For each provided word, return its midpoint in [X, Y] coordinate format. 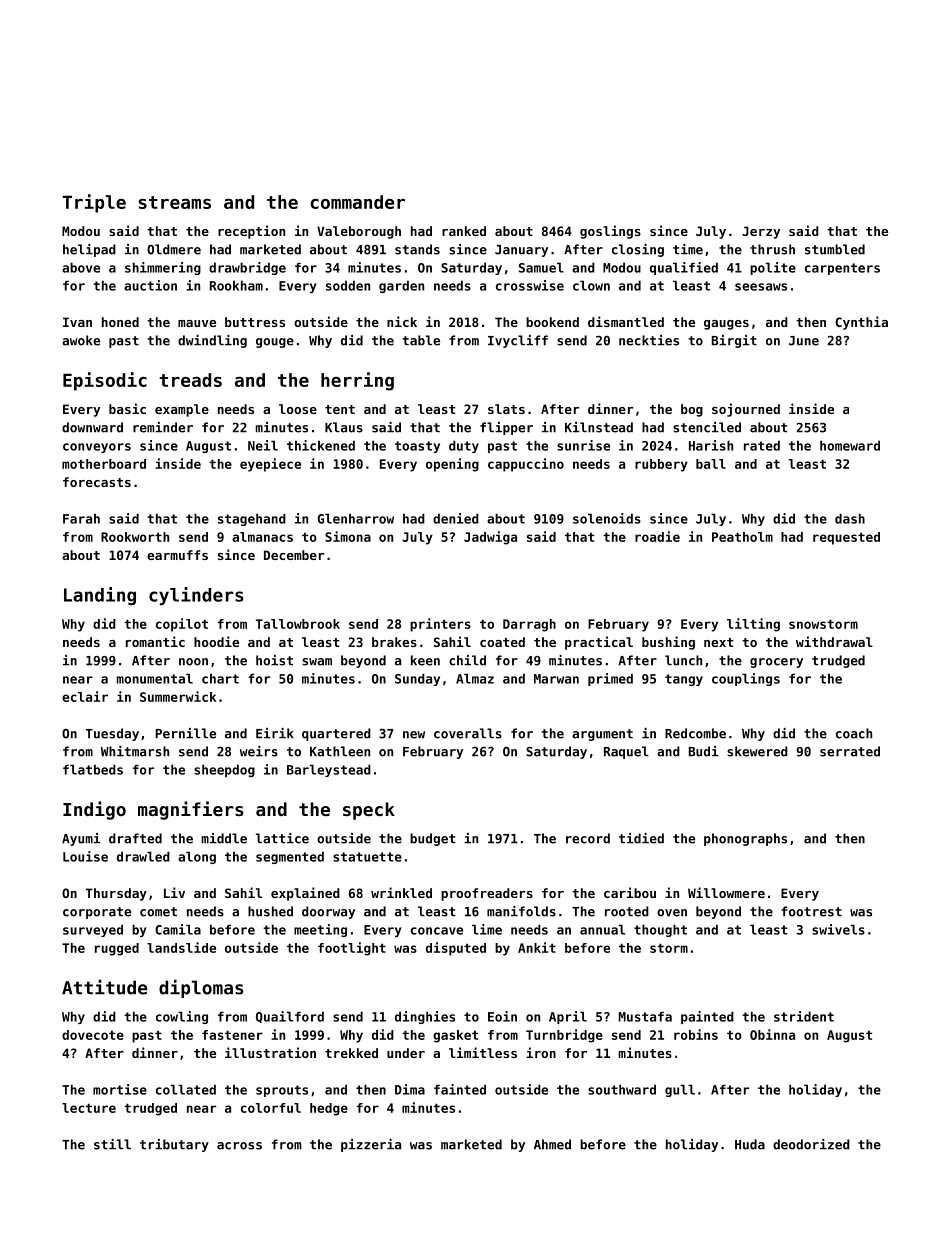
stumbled [835, 249]
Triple [94, 203]
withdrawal [834, 641]
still [112, 1144]
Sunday [417, 679]
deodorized [811, 1144]
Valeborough [359, 232]
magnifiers [190, 810]
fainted [460, 1089]
